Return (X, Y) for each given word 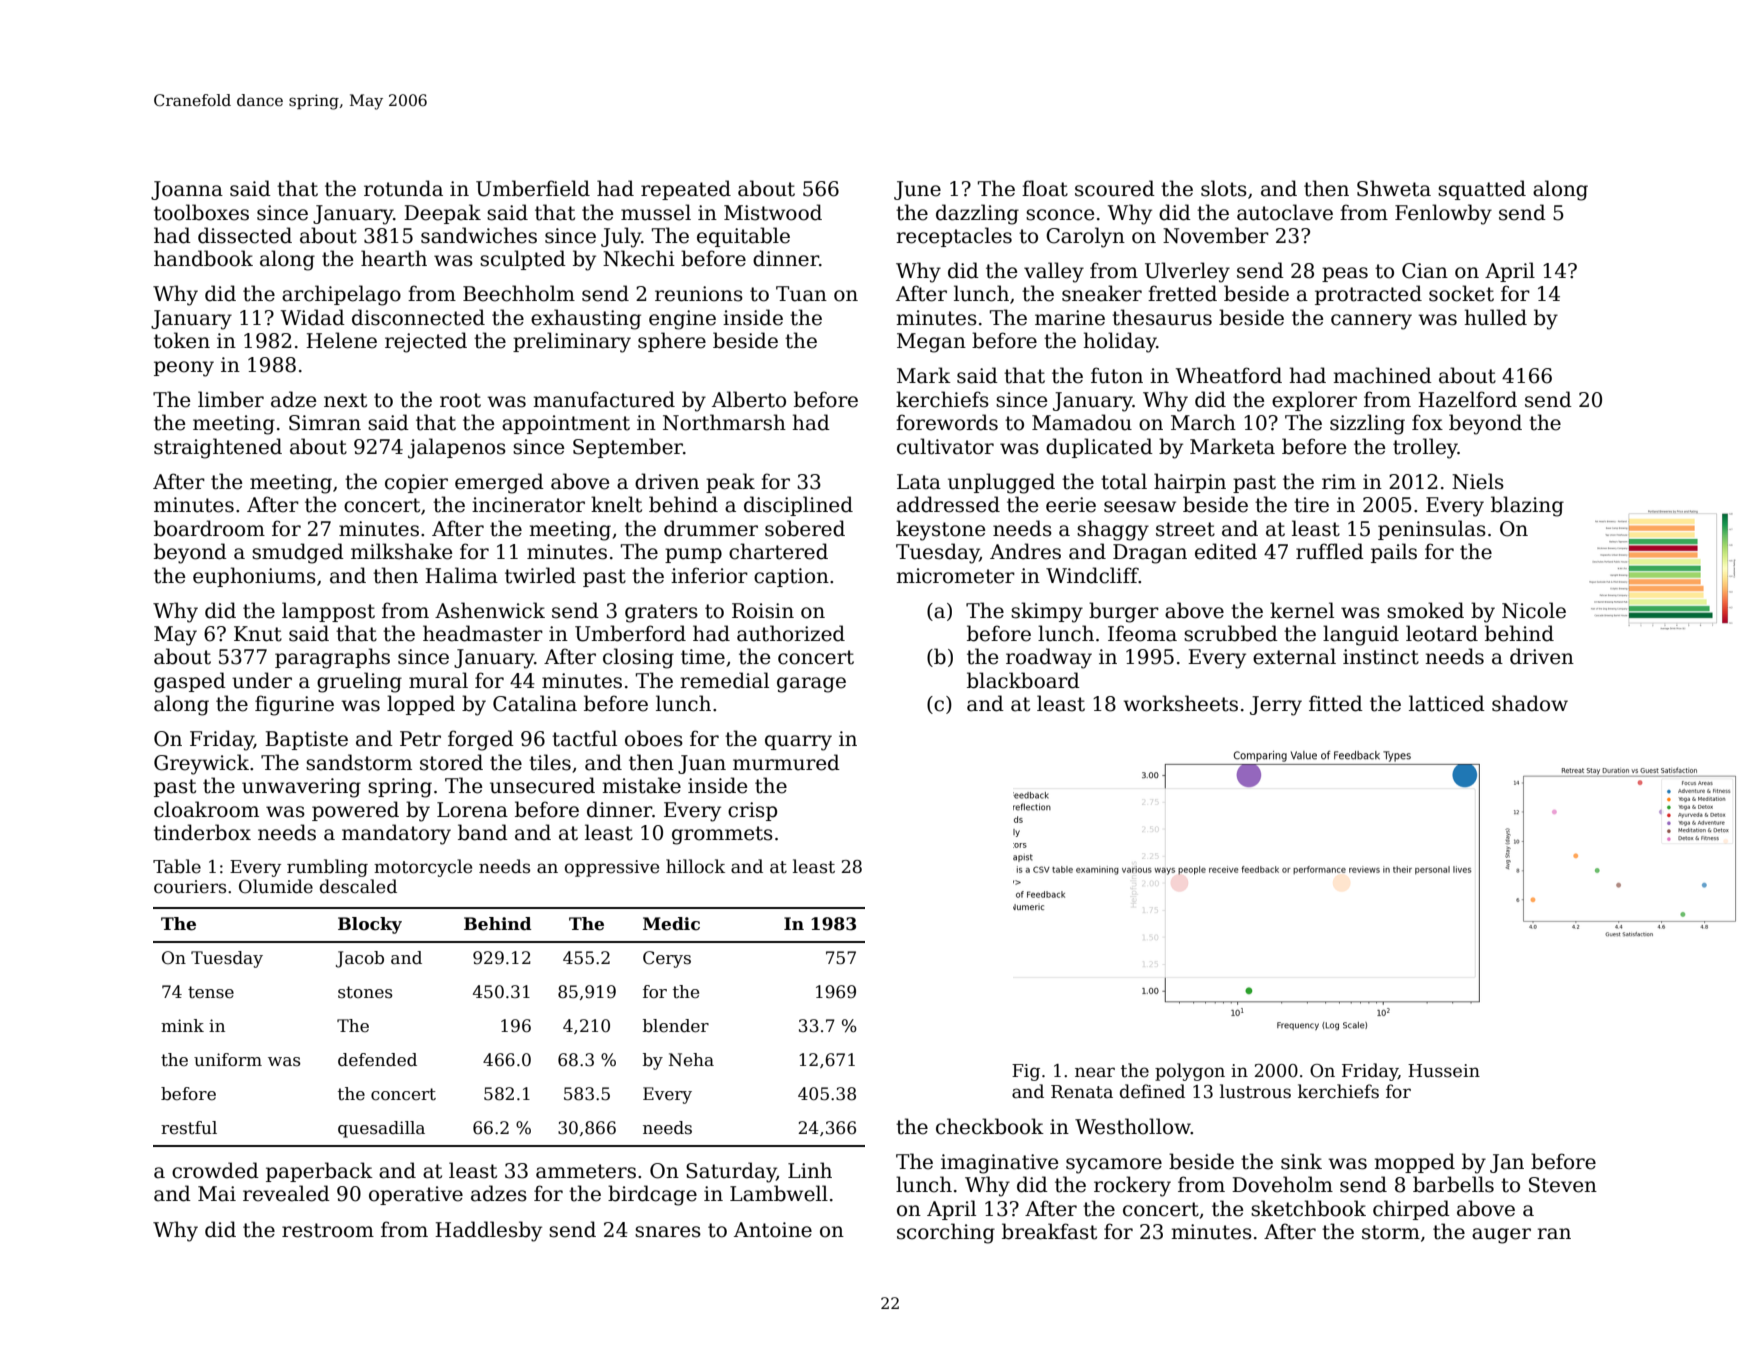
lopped (421, 705)
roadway (1049, 658)
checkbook (990, 1126)
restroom (328, 1230)
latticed (1447, 703)
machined (1382, 375)
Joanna (187, 190)
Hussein (1444, 1071)
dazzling (977, 214)
